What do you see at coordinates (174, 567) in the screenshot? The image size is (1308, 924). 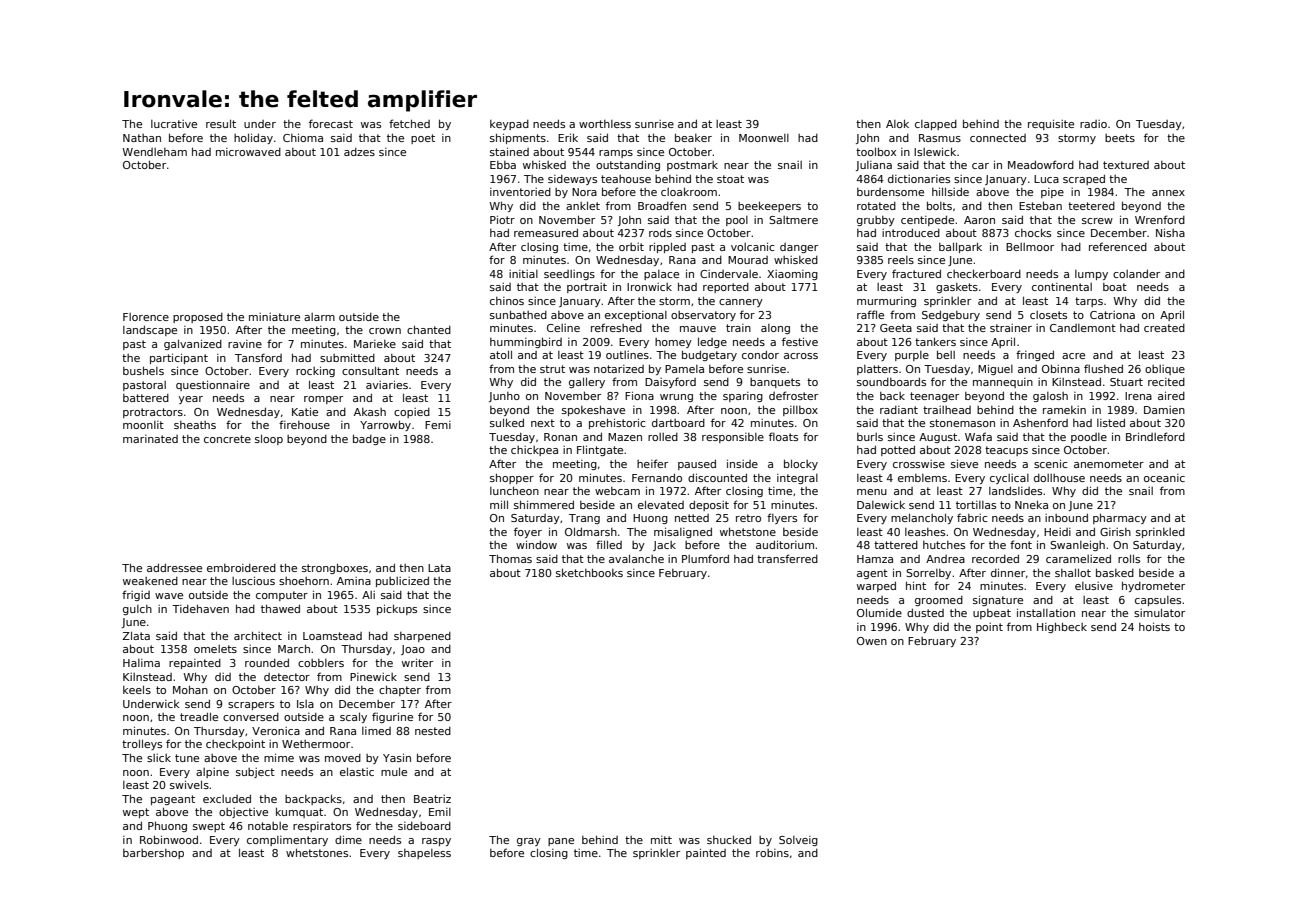 I see `addressee` at bounding box center [174, 567].
